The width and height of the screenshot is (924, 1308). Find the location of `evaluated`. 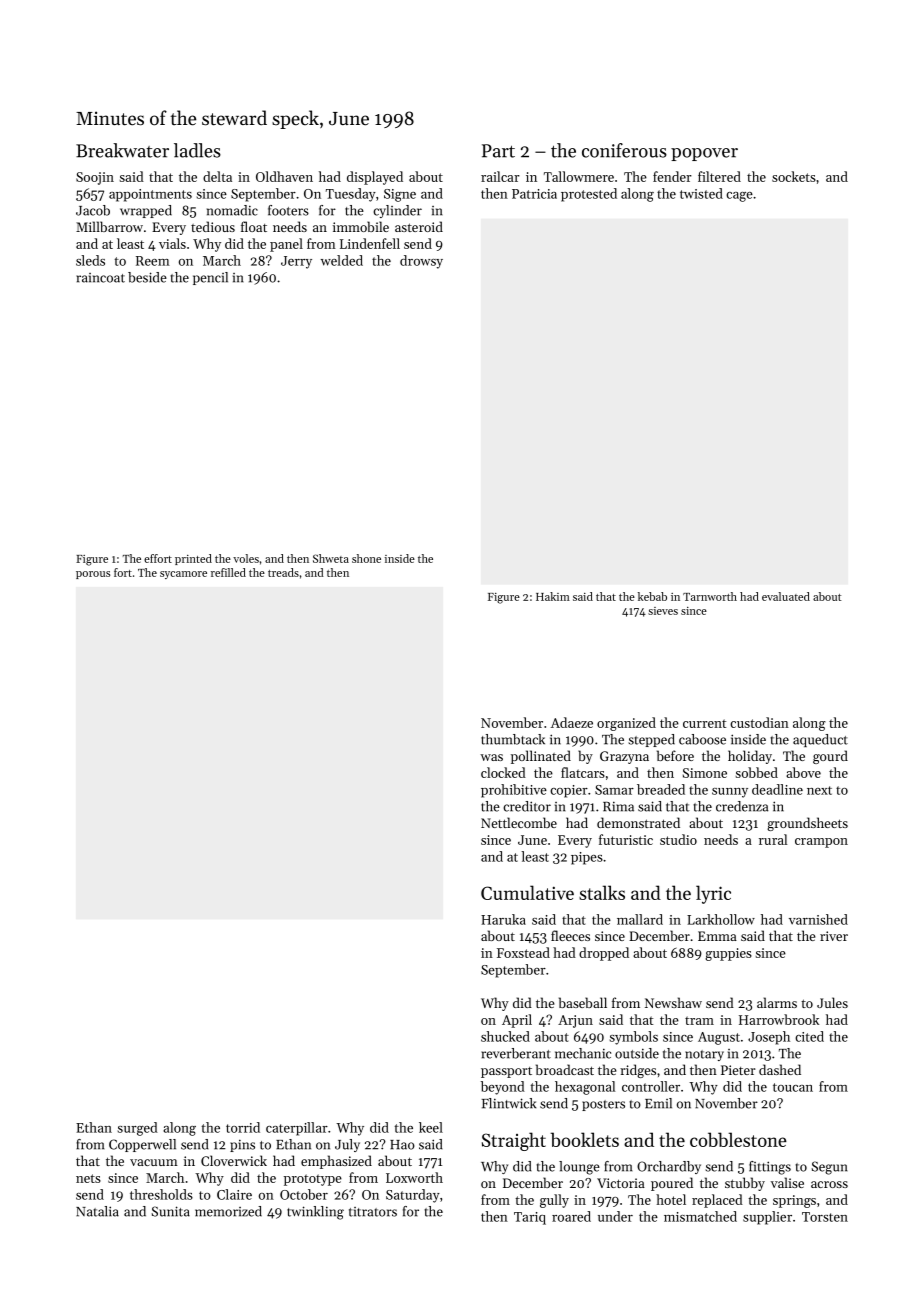

evaluated is located at coordinates (786, 596).
